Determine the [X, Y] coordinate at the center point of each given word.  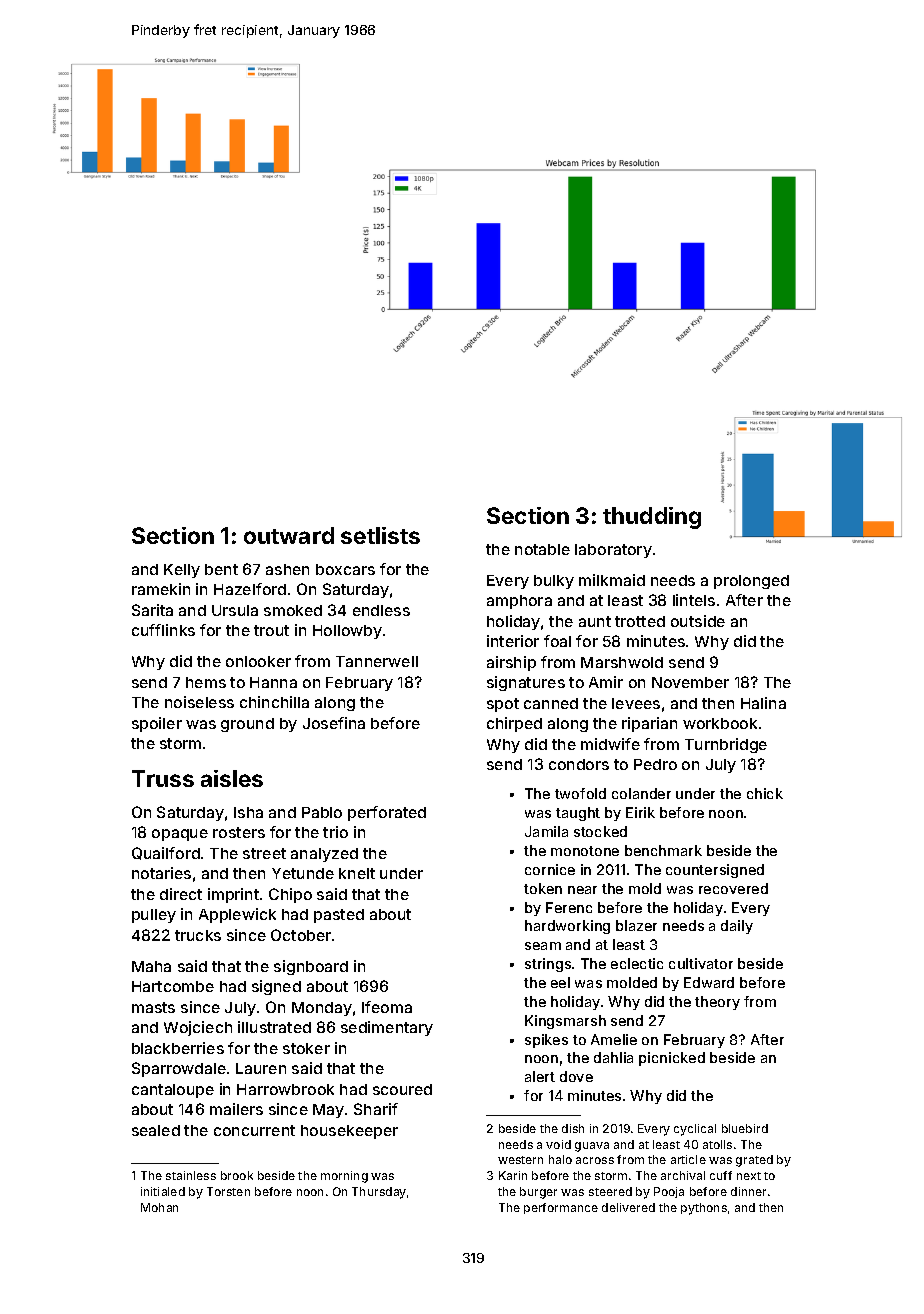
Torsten [228, 1191]
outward [289, 535]
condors [579, 764]
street [264, 853]
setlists [380, 535]
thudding [652, 518]
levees [636, 703]
